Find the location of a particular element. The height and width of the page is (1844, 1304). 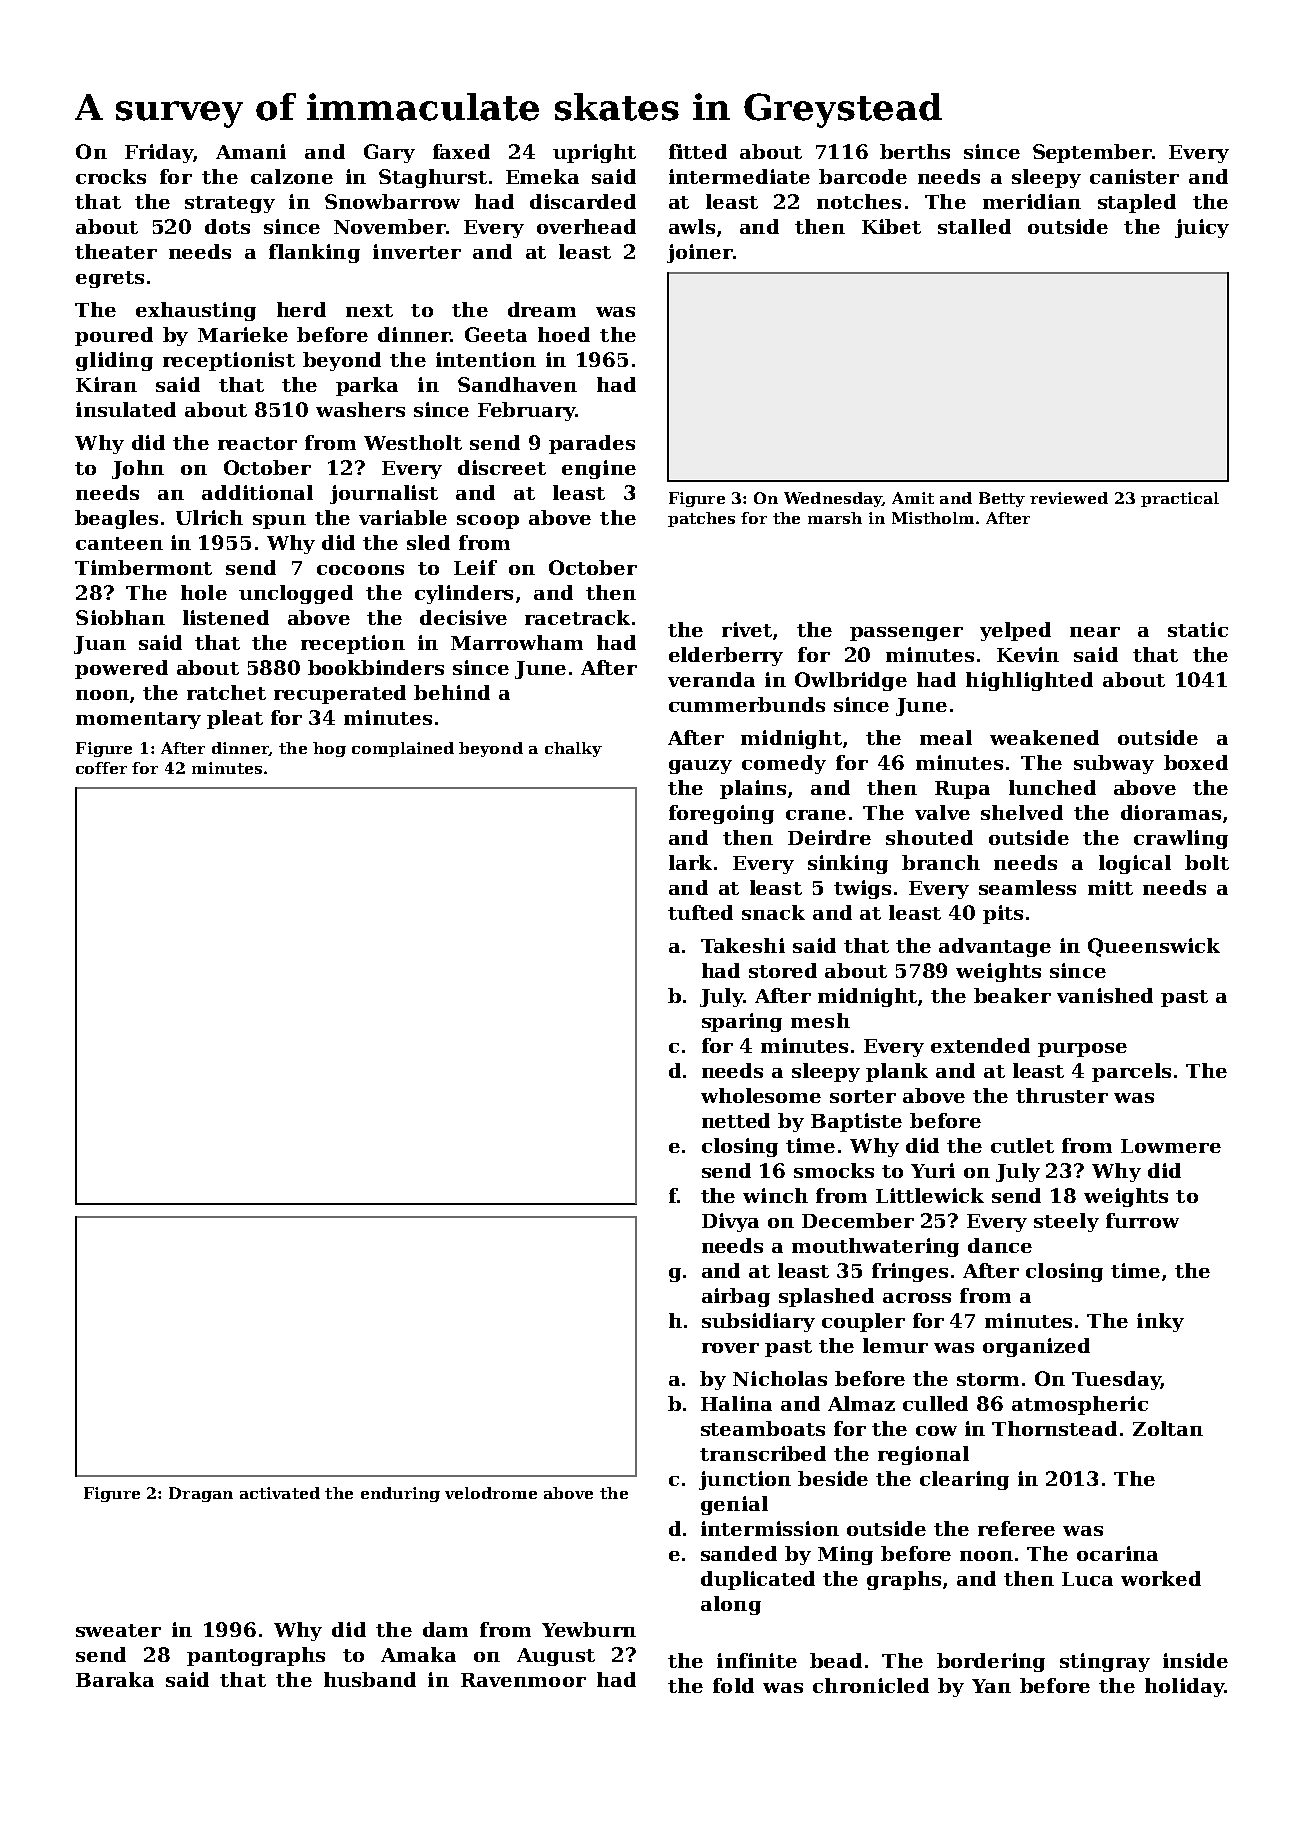

transcribed is located at coordinates (763, 1453).
